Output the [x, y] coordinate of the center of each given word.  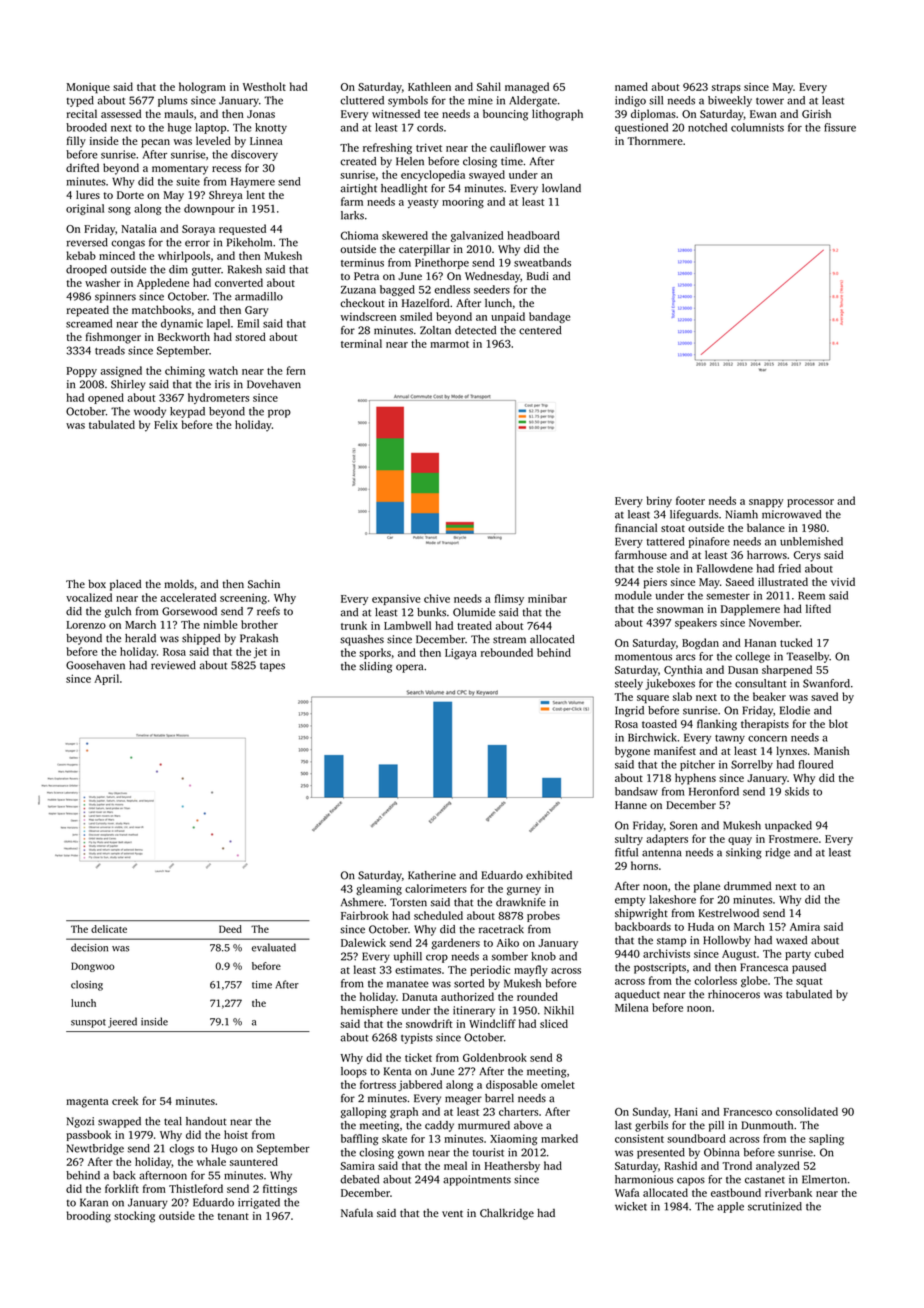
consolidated [807, 1111]
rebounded [507, 652]
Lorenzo [86, 625]
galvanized [477, 236]
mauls [178, 113]
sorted [469, 983]
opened [106, 398]
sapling [826, 1139]
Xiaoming [513, 1140]
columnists [757, 127]
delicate [109, 929]
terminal [361, 343]
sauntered [254, 1161]
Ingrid [629, 711]
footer [690, 500]
